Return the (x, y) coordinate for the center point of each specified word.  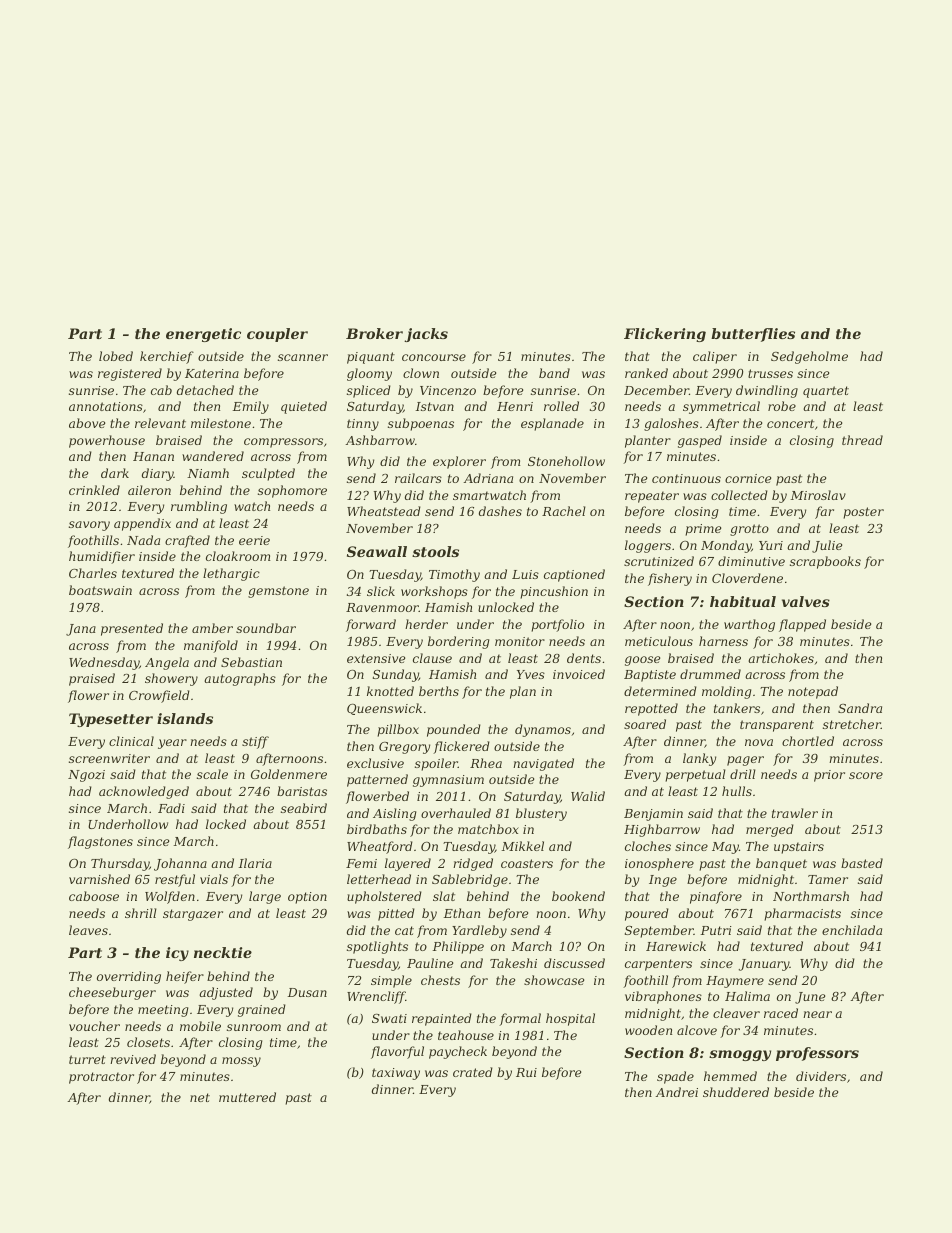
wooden (648, 1030)
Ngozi (86, 776)
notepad (813, 692)
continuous (686, 478)
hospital (570, 1019)
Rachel (564, 511)
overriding (129, 977)
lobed (116, 356)
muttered (247, 1097)
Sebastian (251, 662)
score (866, 775)
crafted (187, 541)
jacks (426, 335)
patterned (377, 780)
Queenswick (384, 709)
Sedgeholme (809, 357)
